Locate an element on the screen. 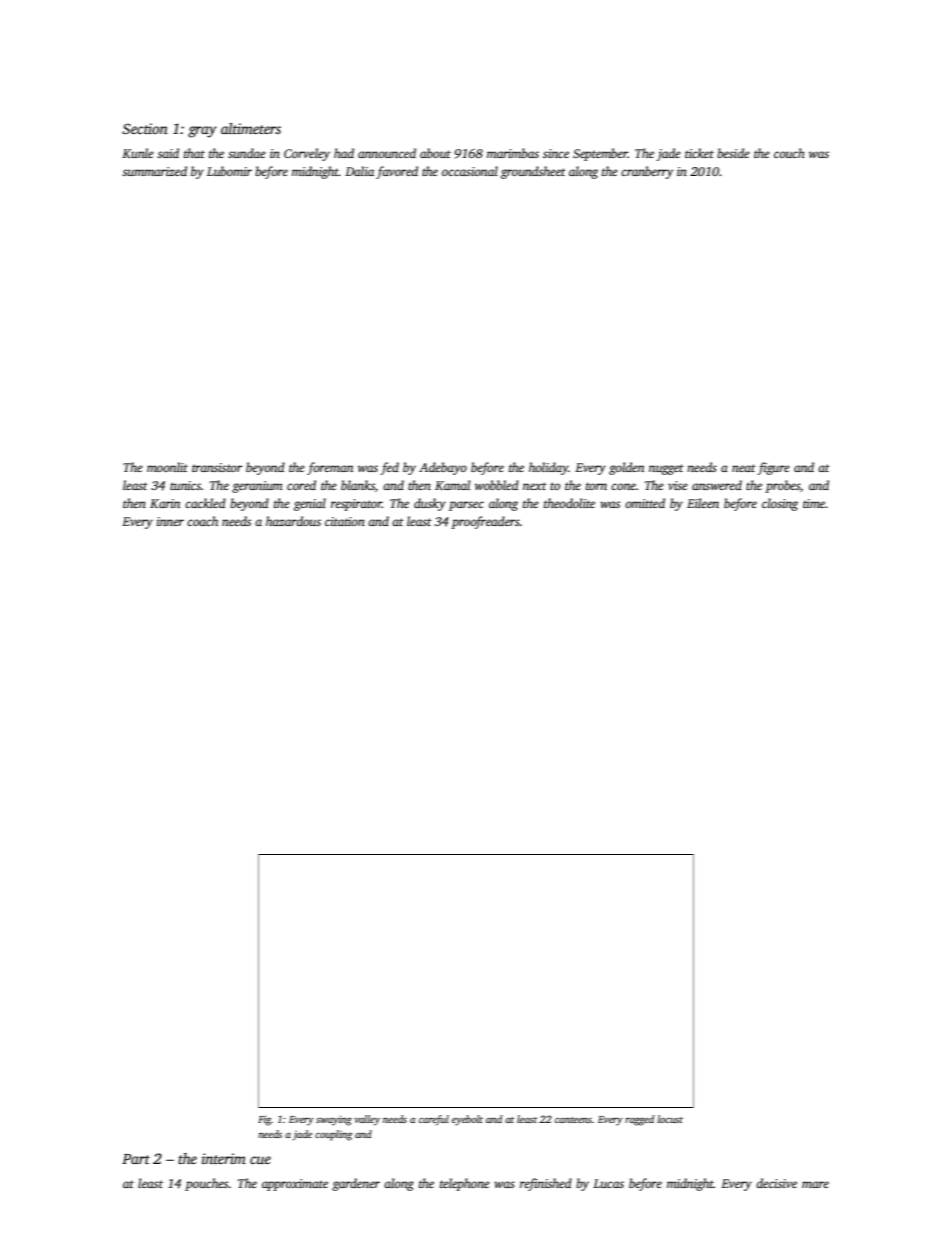  gray is located at coordinates (202, 132).
